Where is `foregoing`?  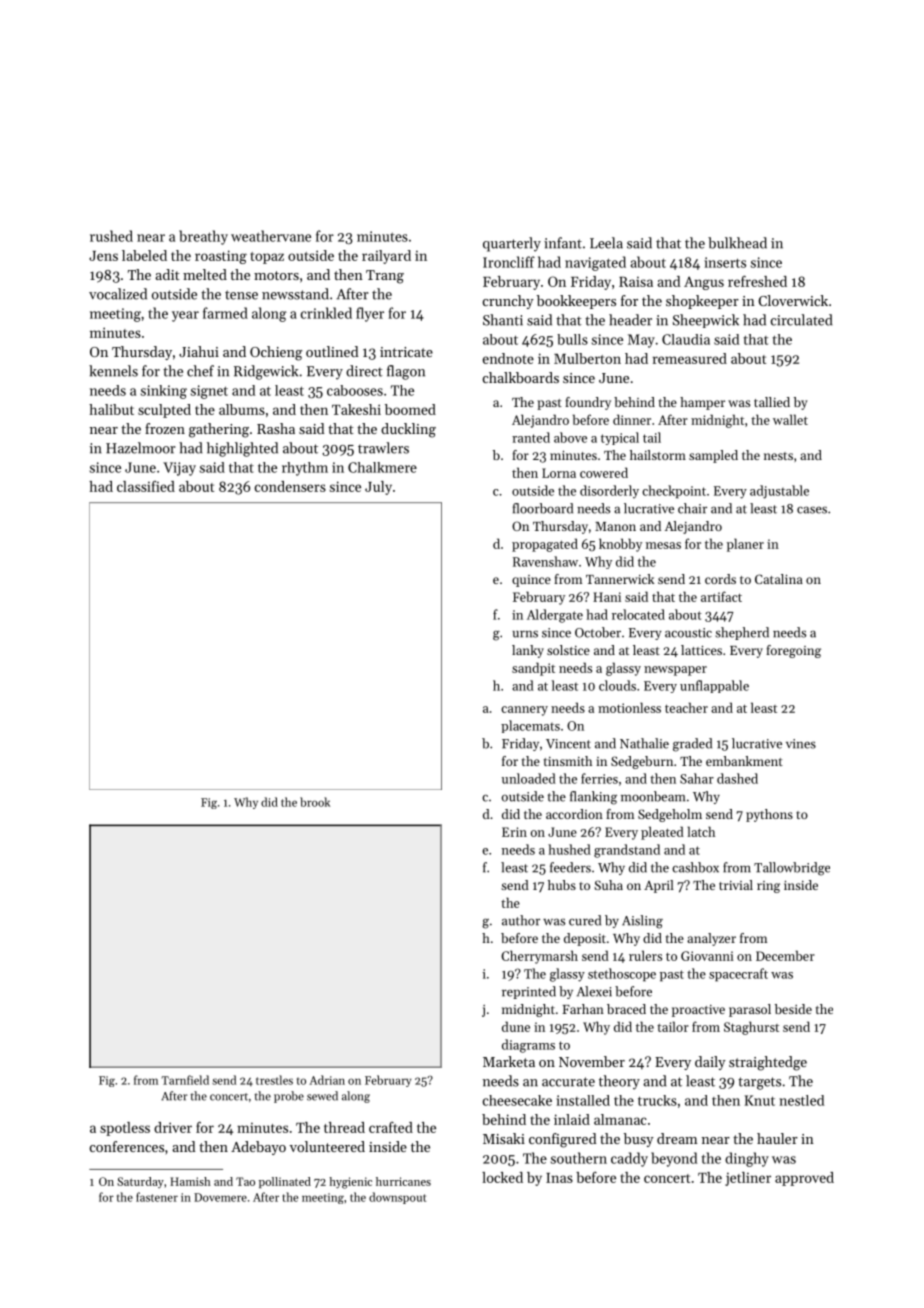
foregoing is located at coordinates (793, 651).
